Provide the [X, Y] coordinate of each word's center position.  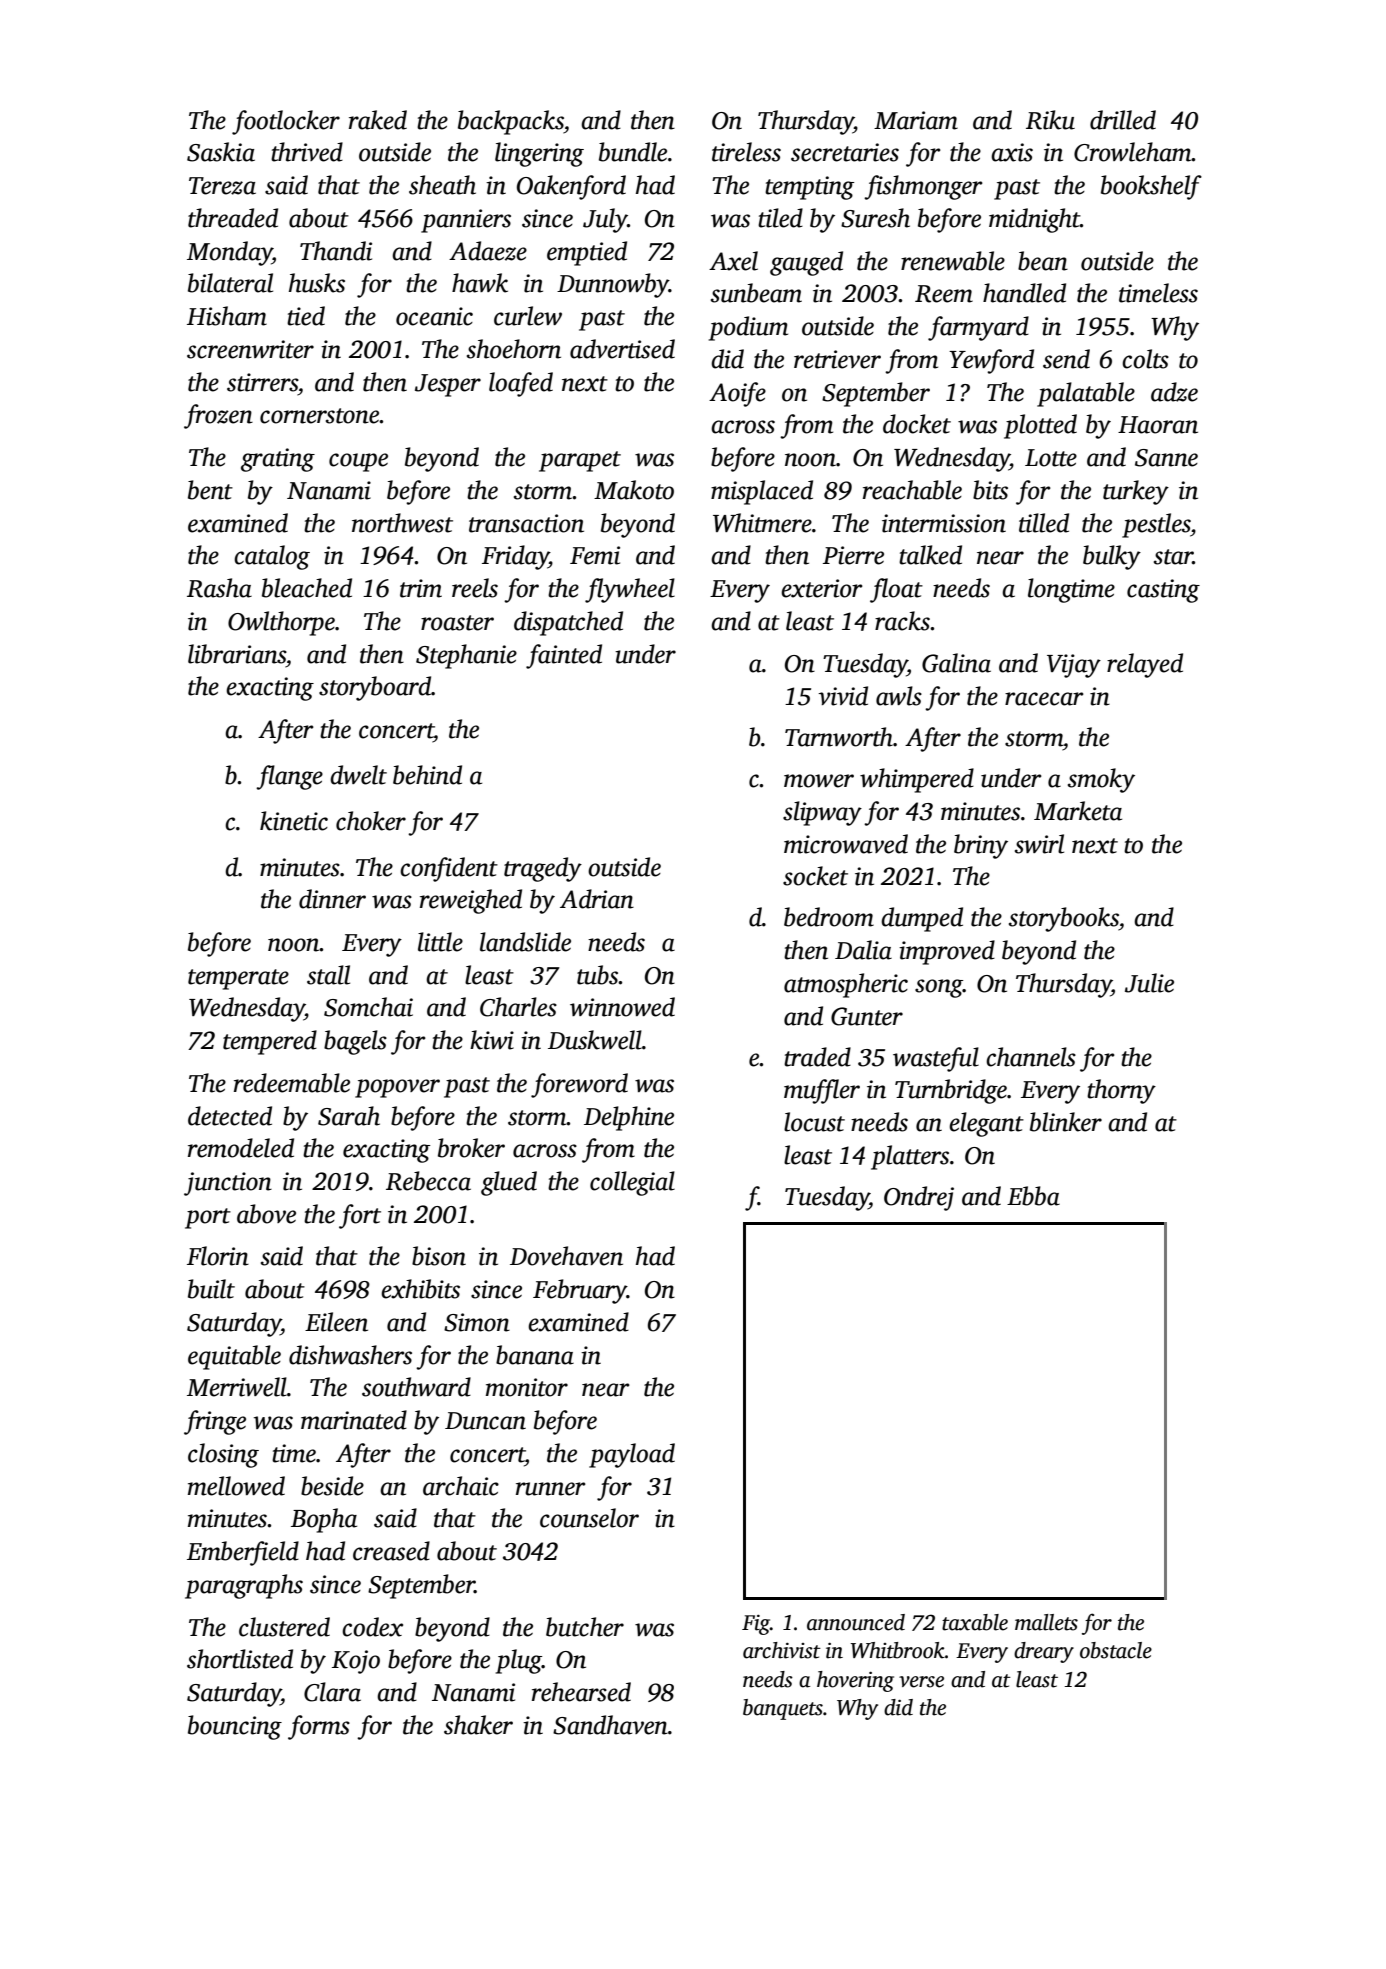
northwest [402, 523]
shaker [478, 1725]
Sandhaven [610, 1725]
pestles [1156, 525]
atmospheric [846, 985]
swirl [1039, 844]
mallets [1046, 1622]
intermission [944, 523]
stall [328, 975]
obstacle [1116, 1650]
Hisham [227, 316]
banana [535, 1355]
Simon [477, 1322]
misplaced [762, 492]
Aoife [737, 394]
